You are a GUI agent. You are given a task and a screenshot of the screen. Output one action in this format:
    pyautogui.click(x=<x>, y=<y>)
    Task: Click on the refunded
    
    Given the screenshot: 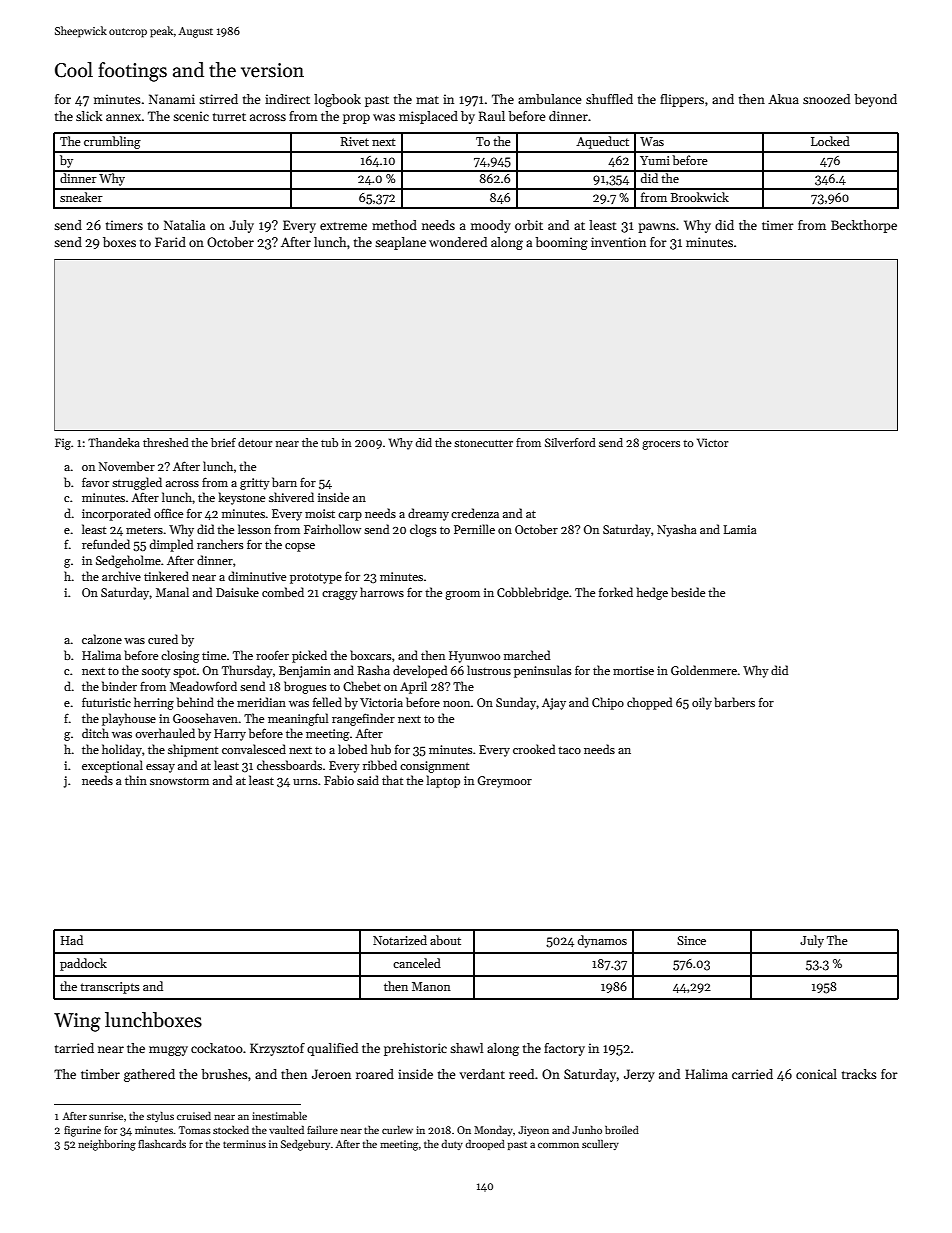 What is the action you would take?
    pyautogui.click(x=106, y=544)
